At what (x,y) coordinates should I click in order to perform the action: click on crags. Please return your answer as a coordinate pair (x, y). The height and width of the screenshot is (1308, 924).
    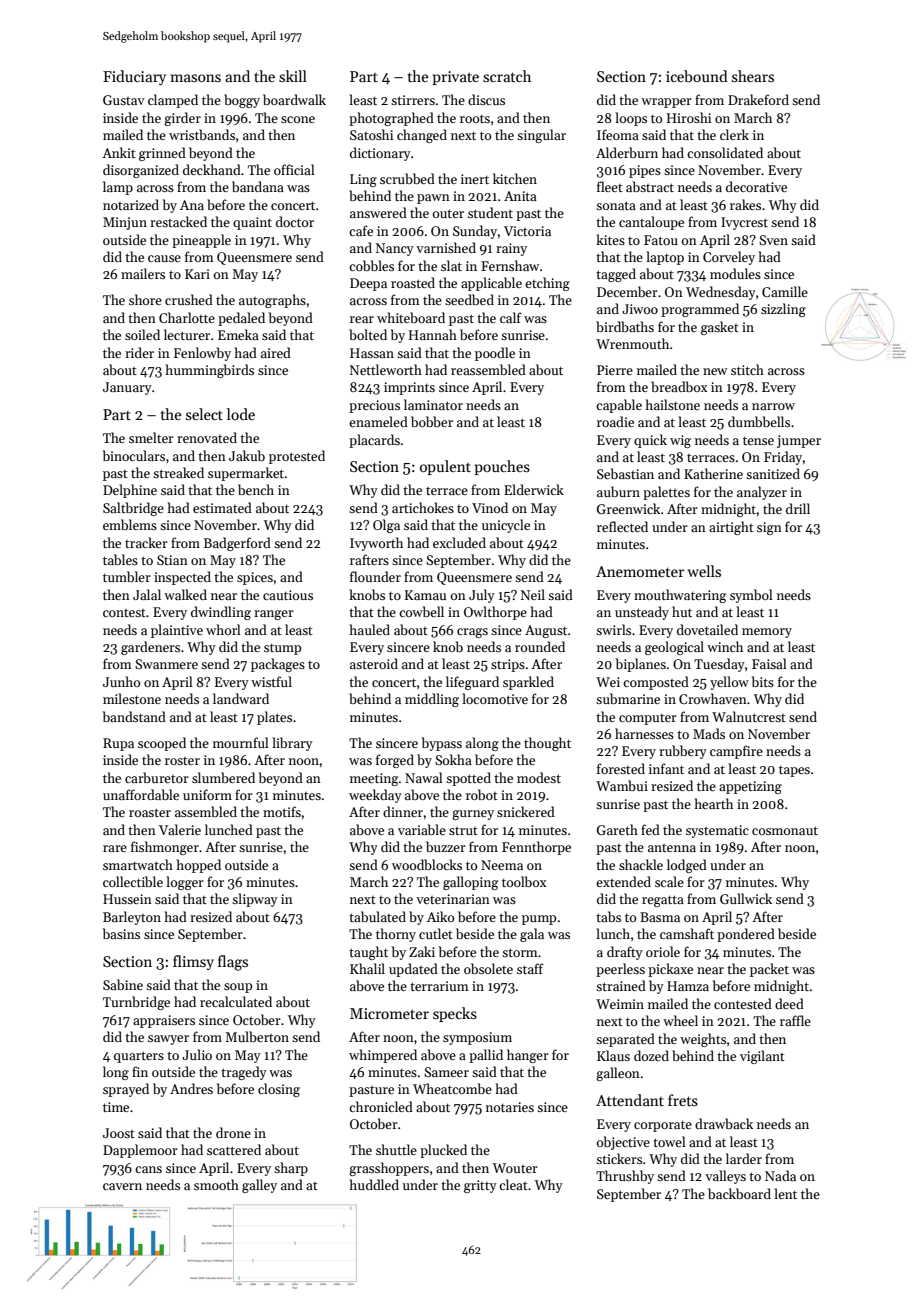
    Looking at the image, I should click on (472, 633).
